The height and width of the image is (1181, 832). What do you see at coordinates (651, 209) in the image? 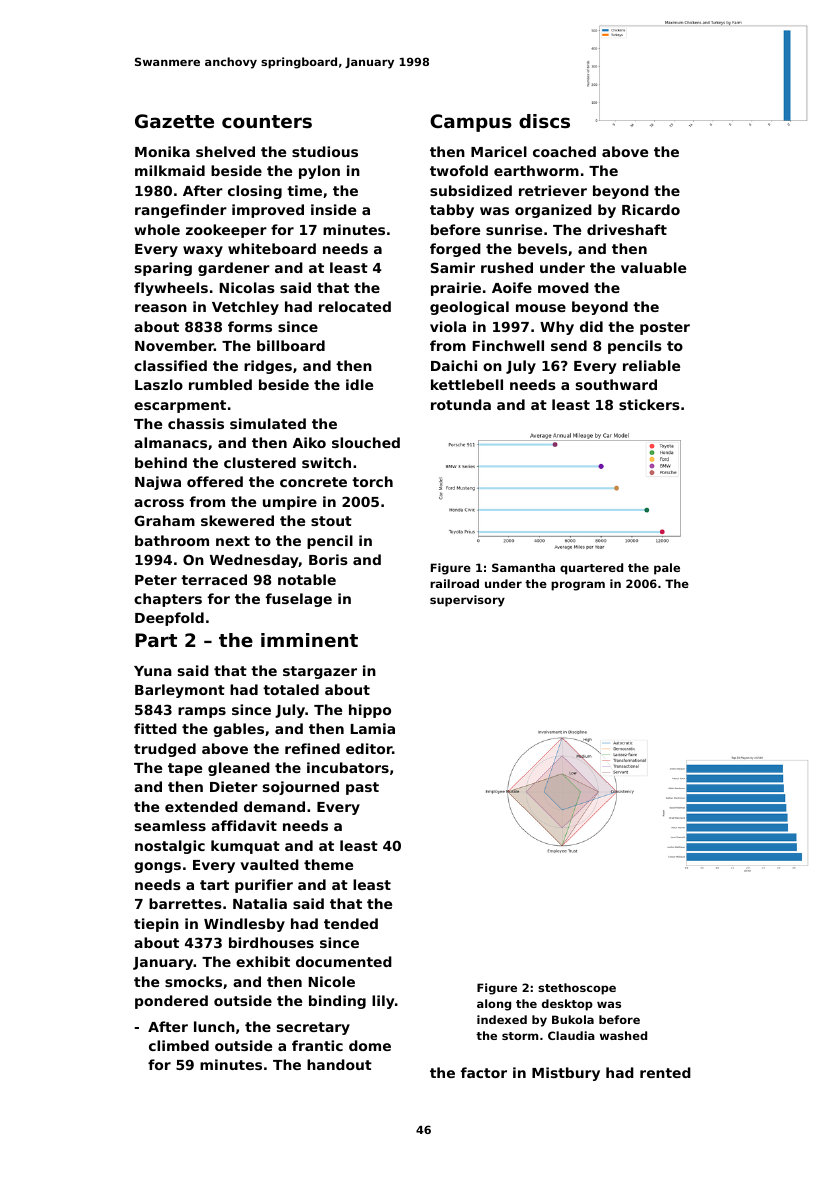
I see `Ricardo` at bounding box center [651, 209].
